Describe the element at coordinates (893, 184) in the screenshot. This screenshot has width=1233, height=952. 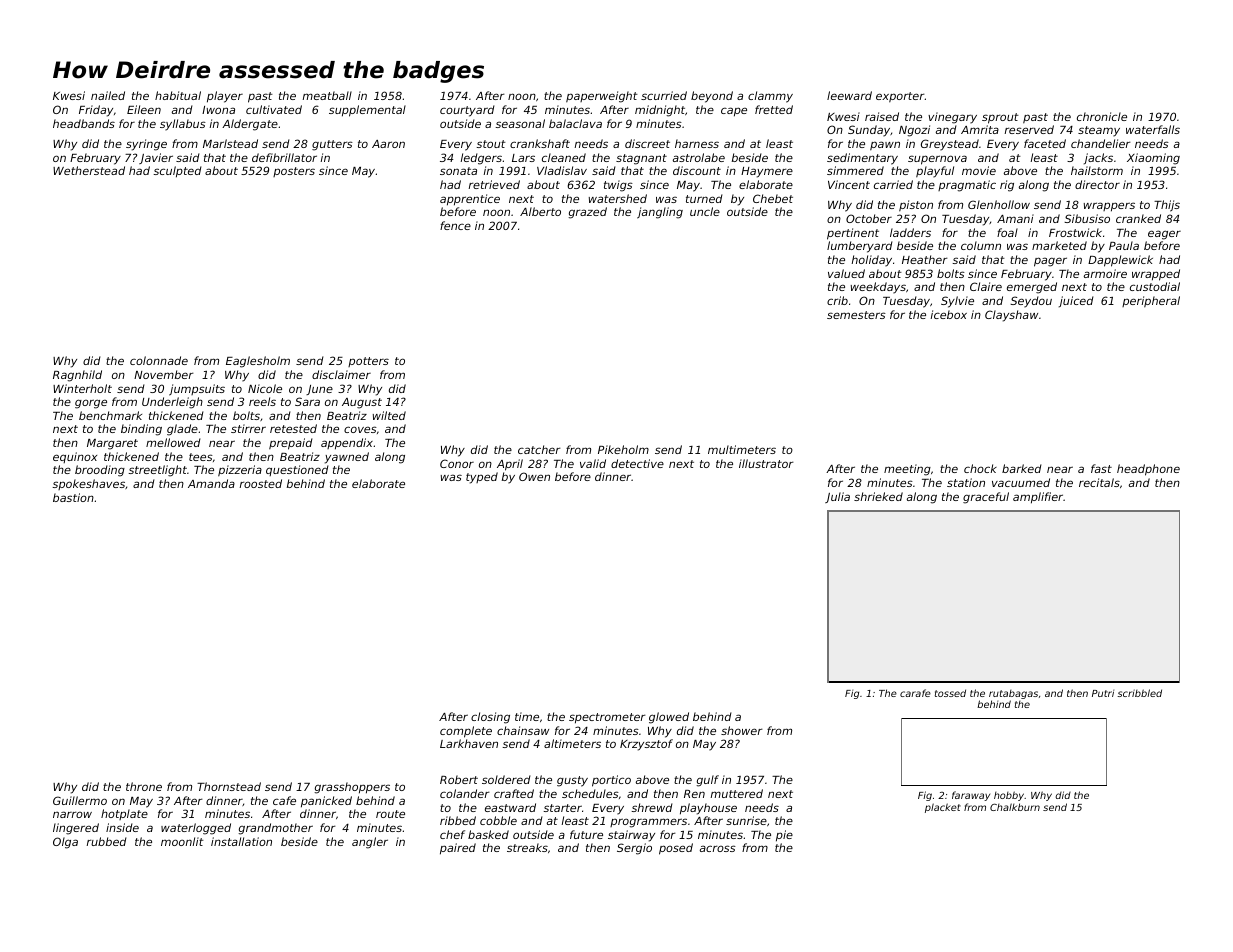
I see `carried` at that location.
